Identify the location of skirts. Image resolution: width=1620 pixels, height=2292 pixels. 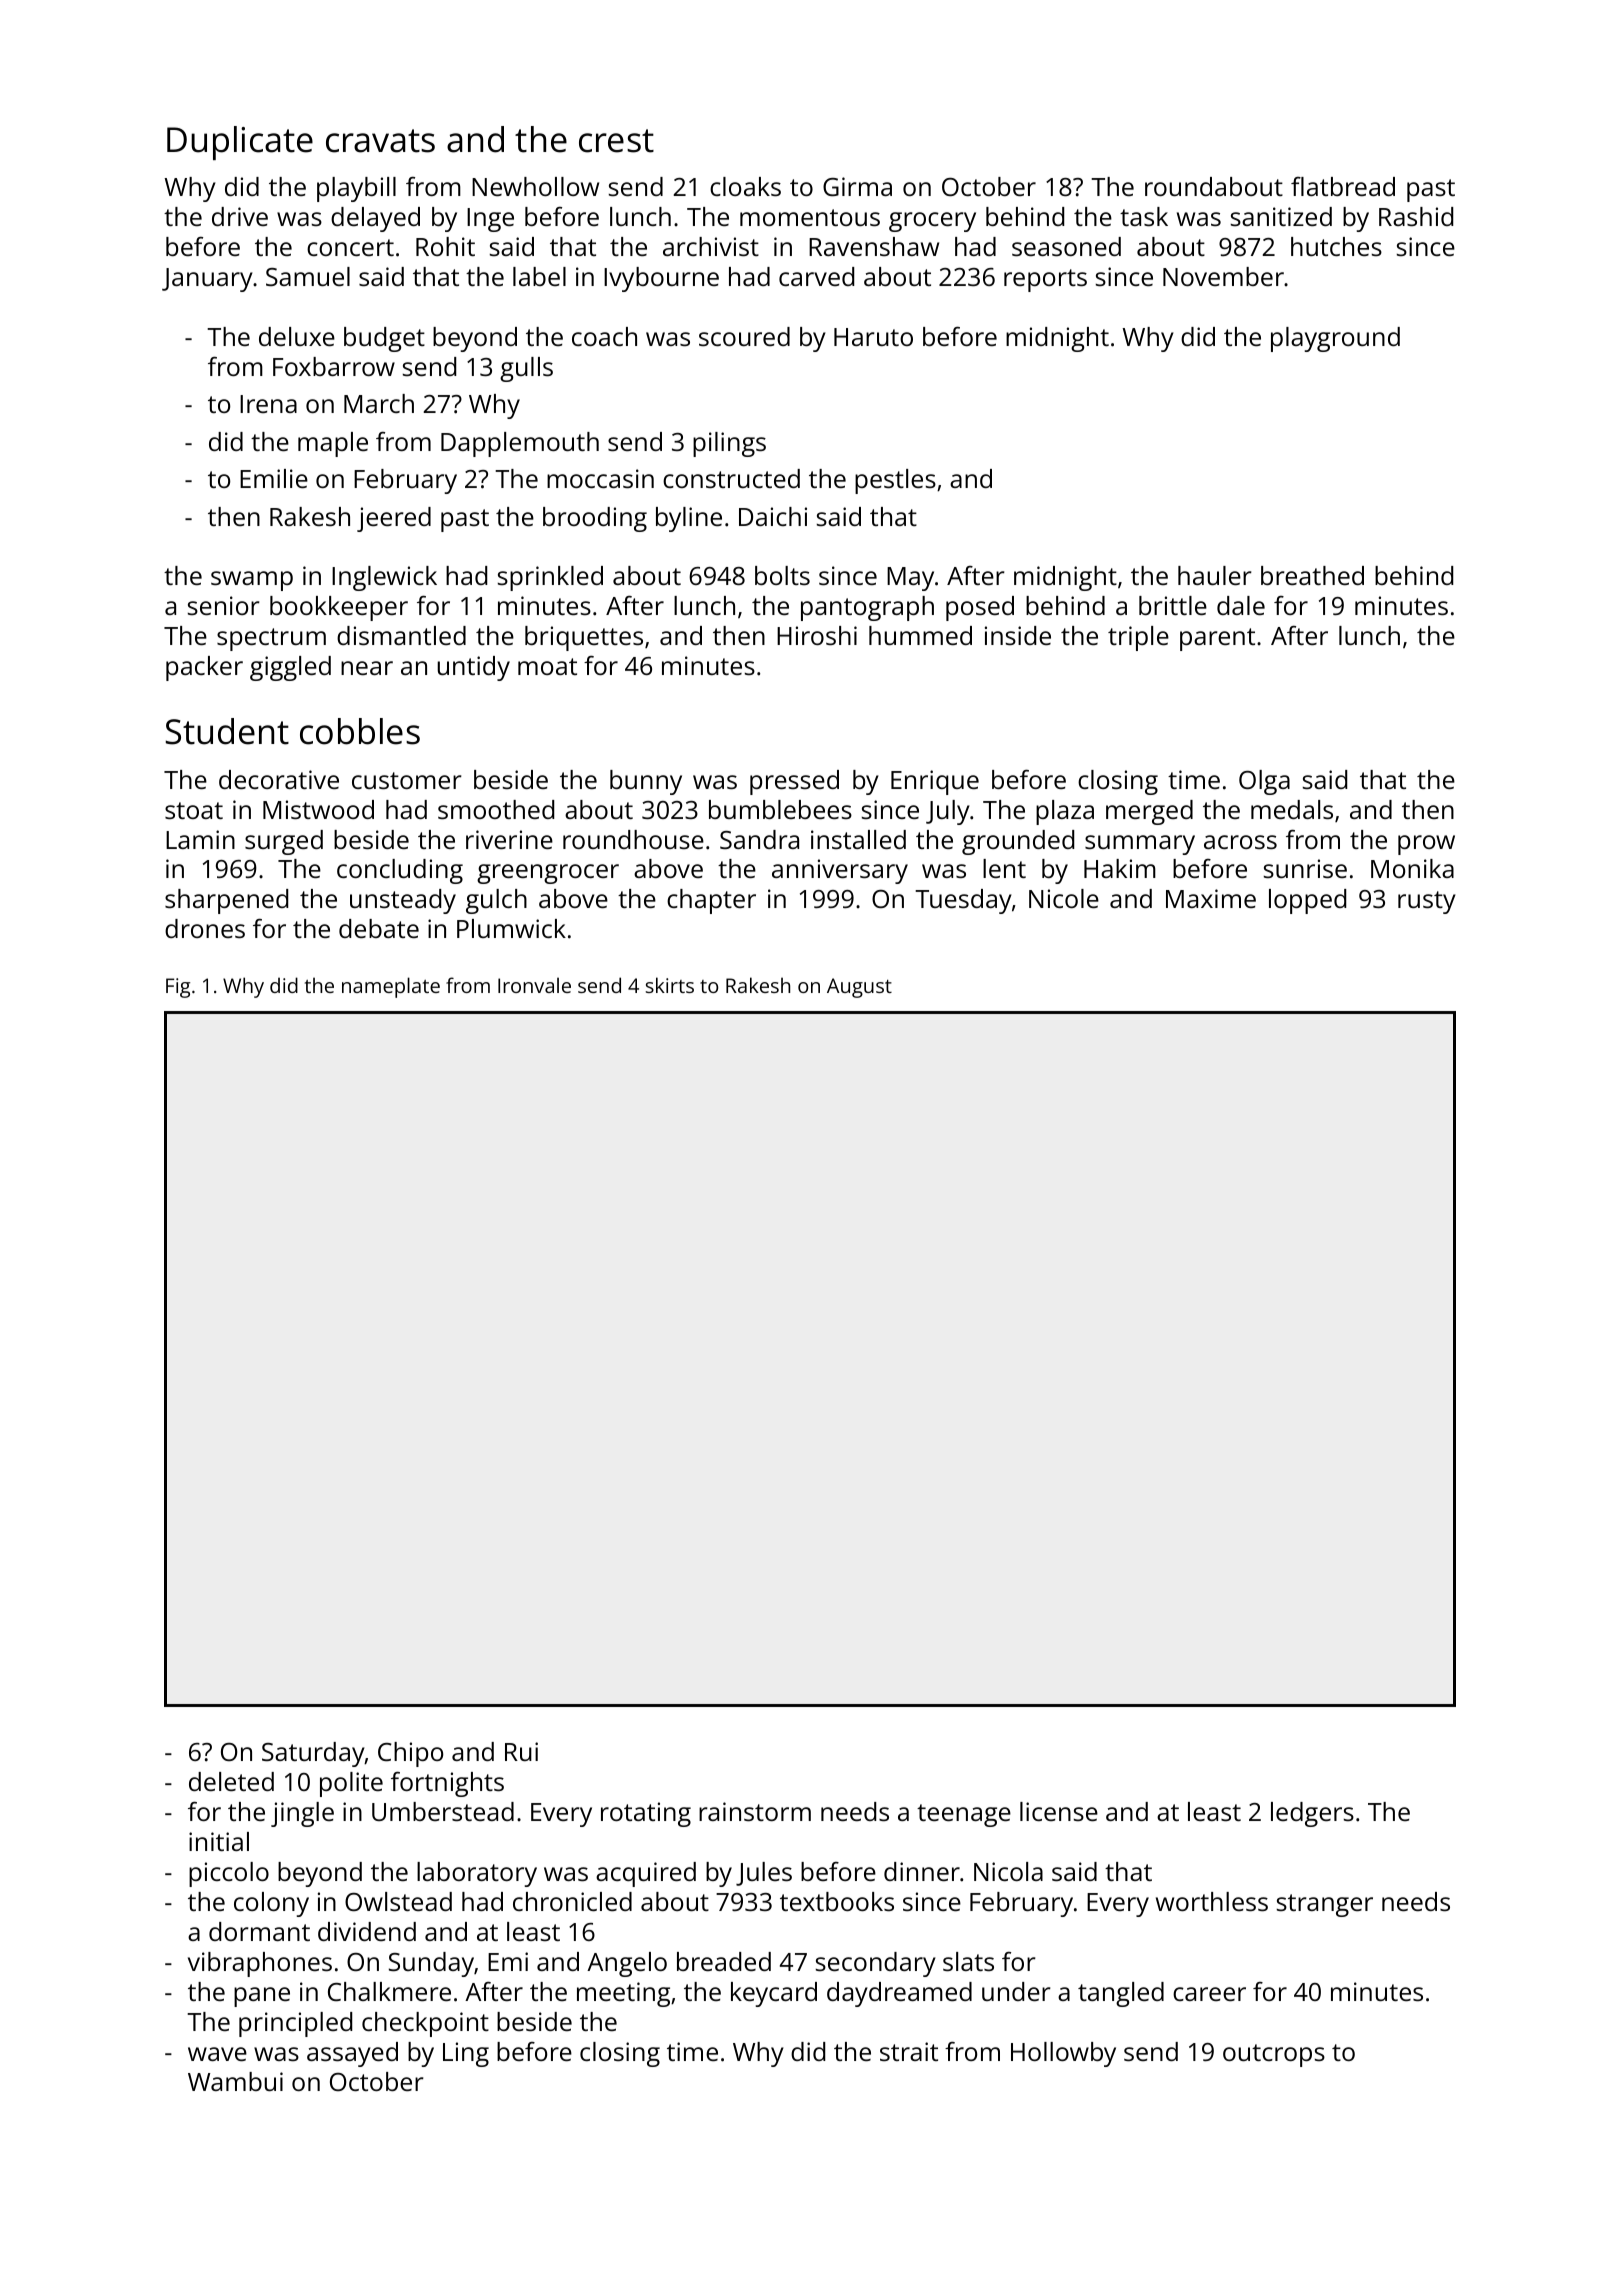
(670, 985).
